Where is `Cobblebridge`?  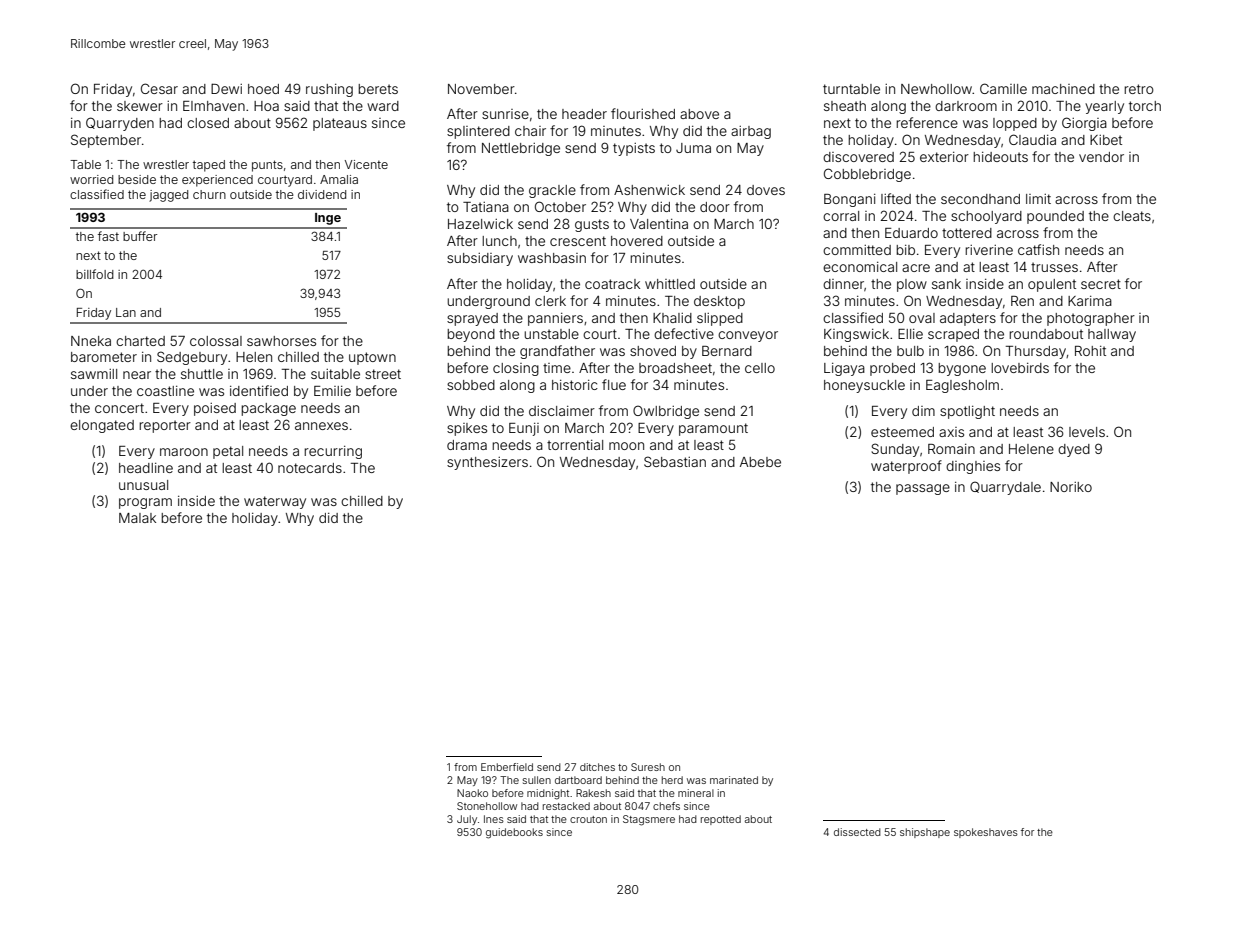
Cobblebridge is located at coordinates (867, 175).
